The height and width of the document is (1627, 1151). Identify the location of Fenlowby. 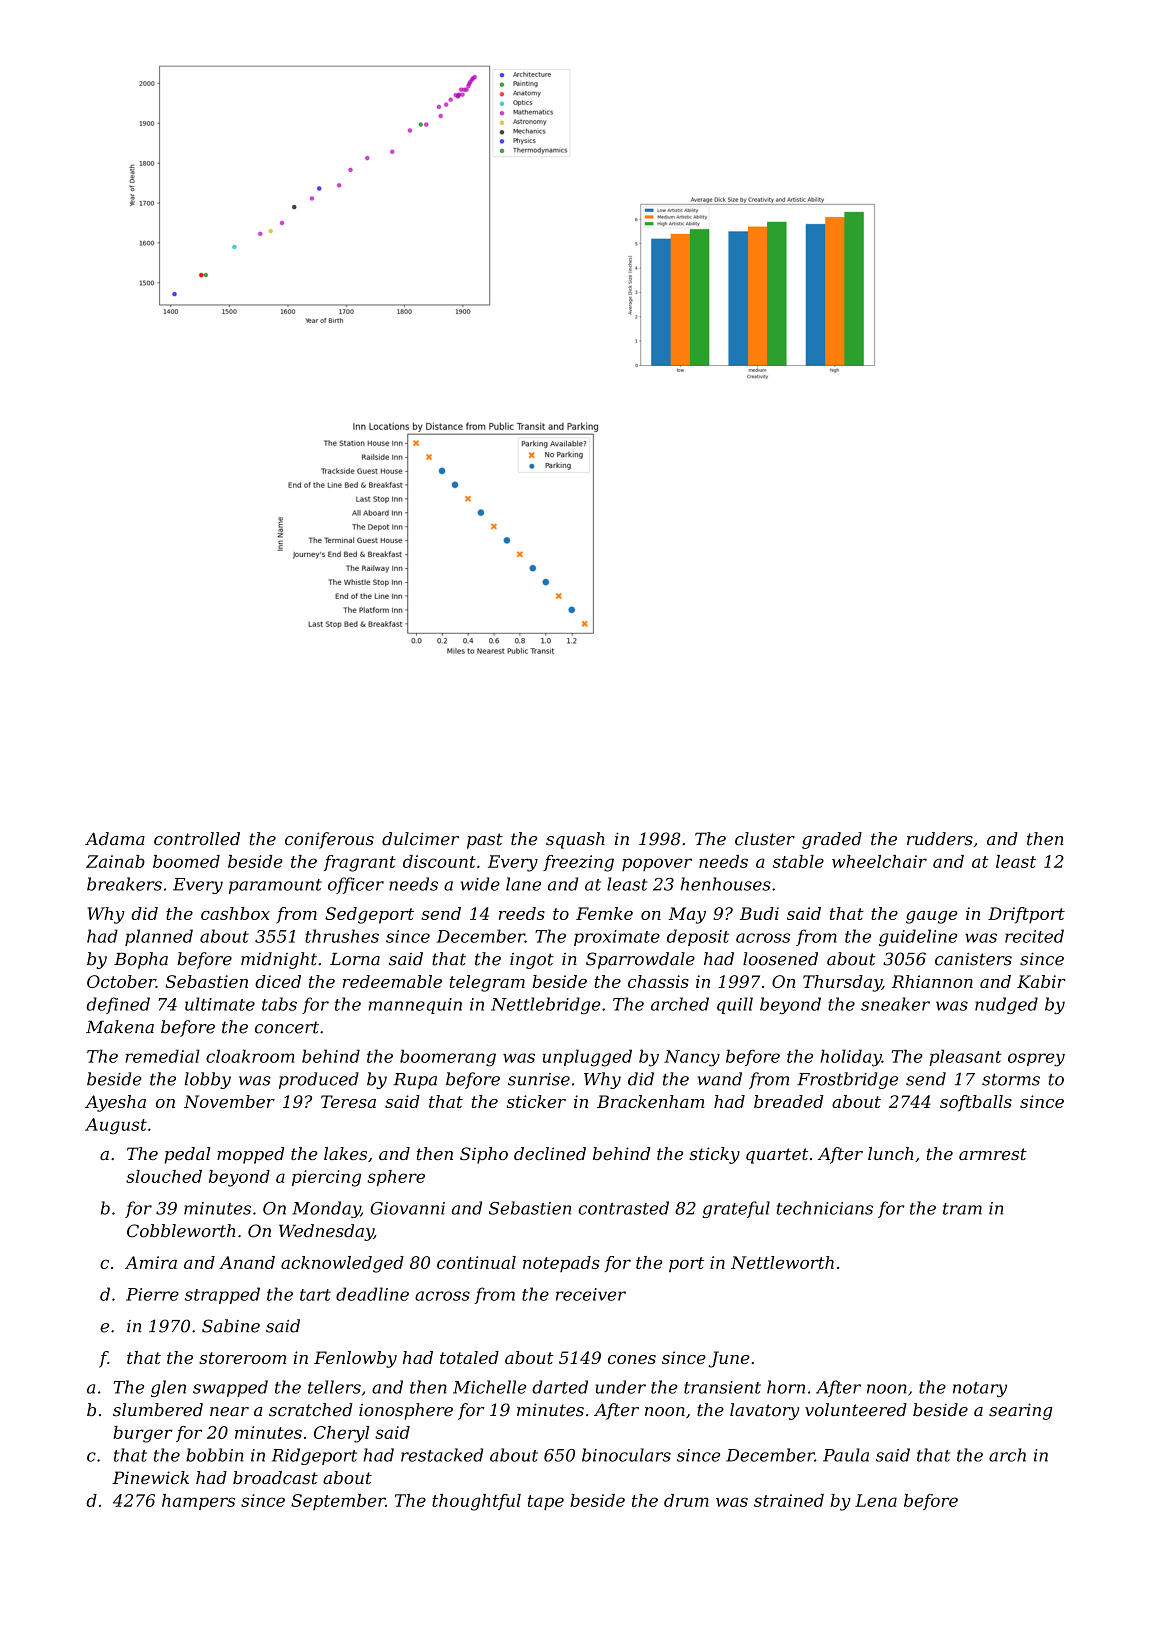
(355, 1359).
